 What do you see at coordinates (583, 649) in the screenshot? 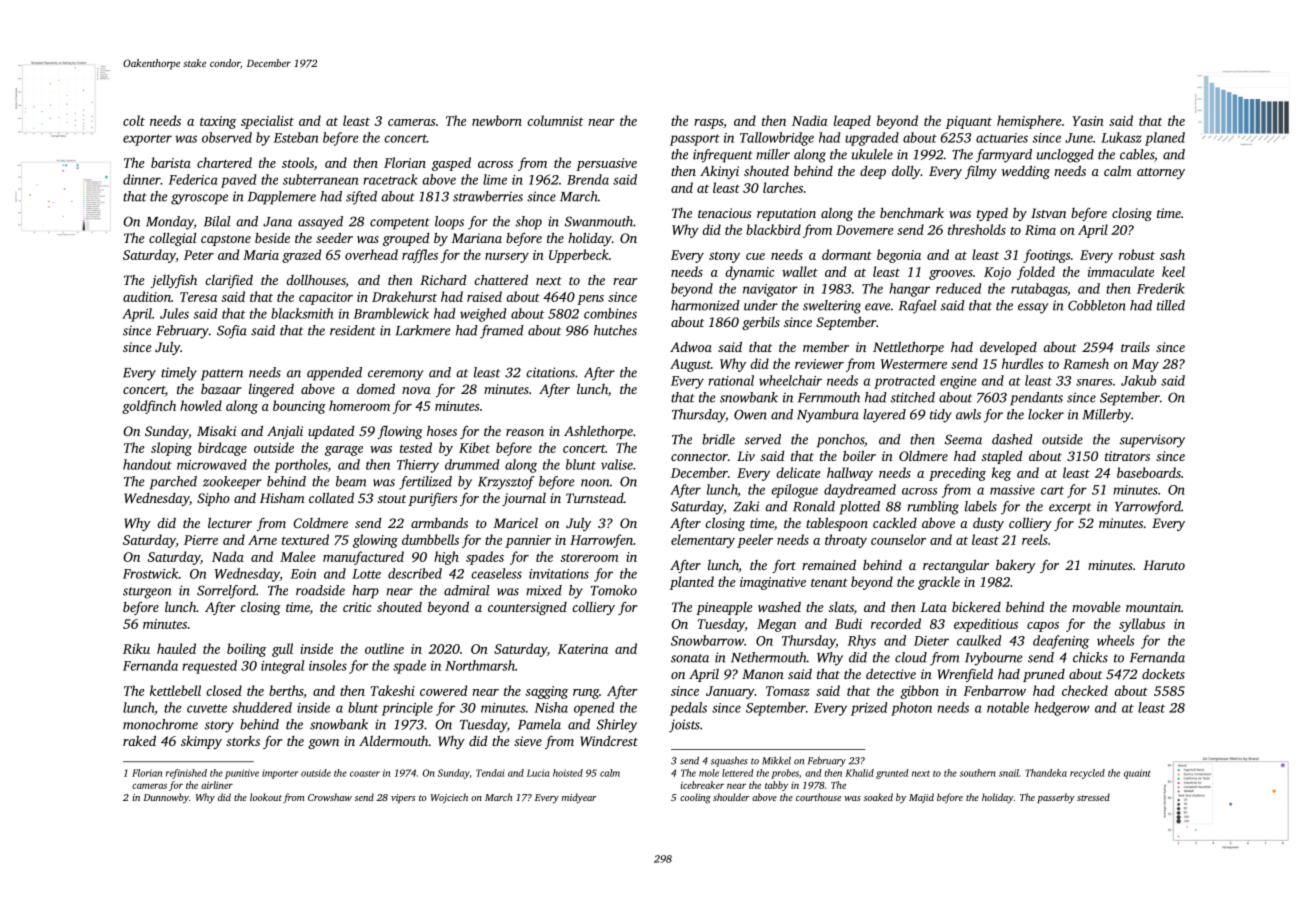
I see `Katerina` at bounding box center [583, 649].
